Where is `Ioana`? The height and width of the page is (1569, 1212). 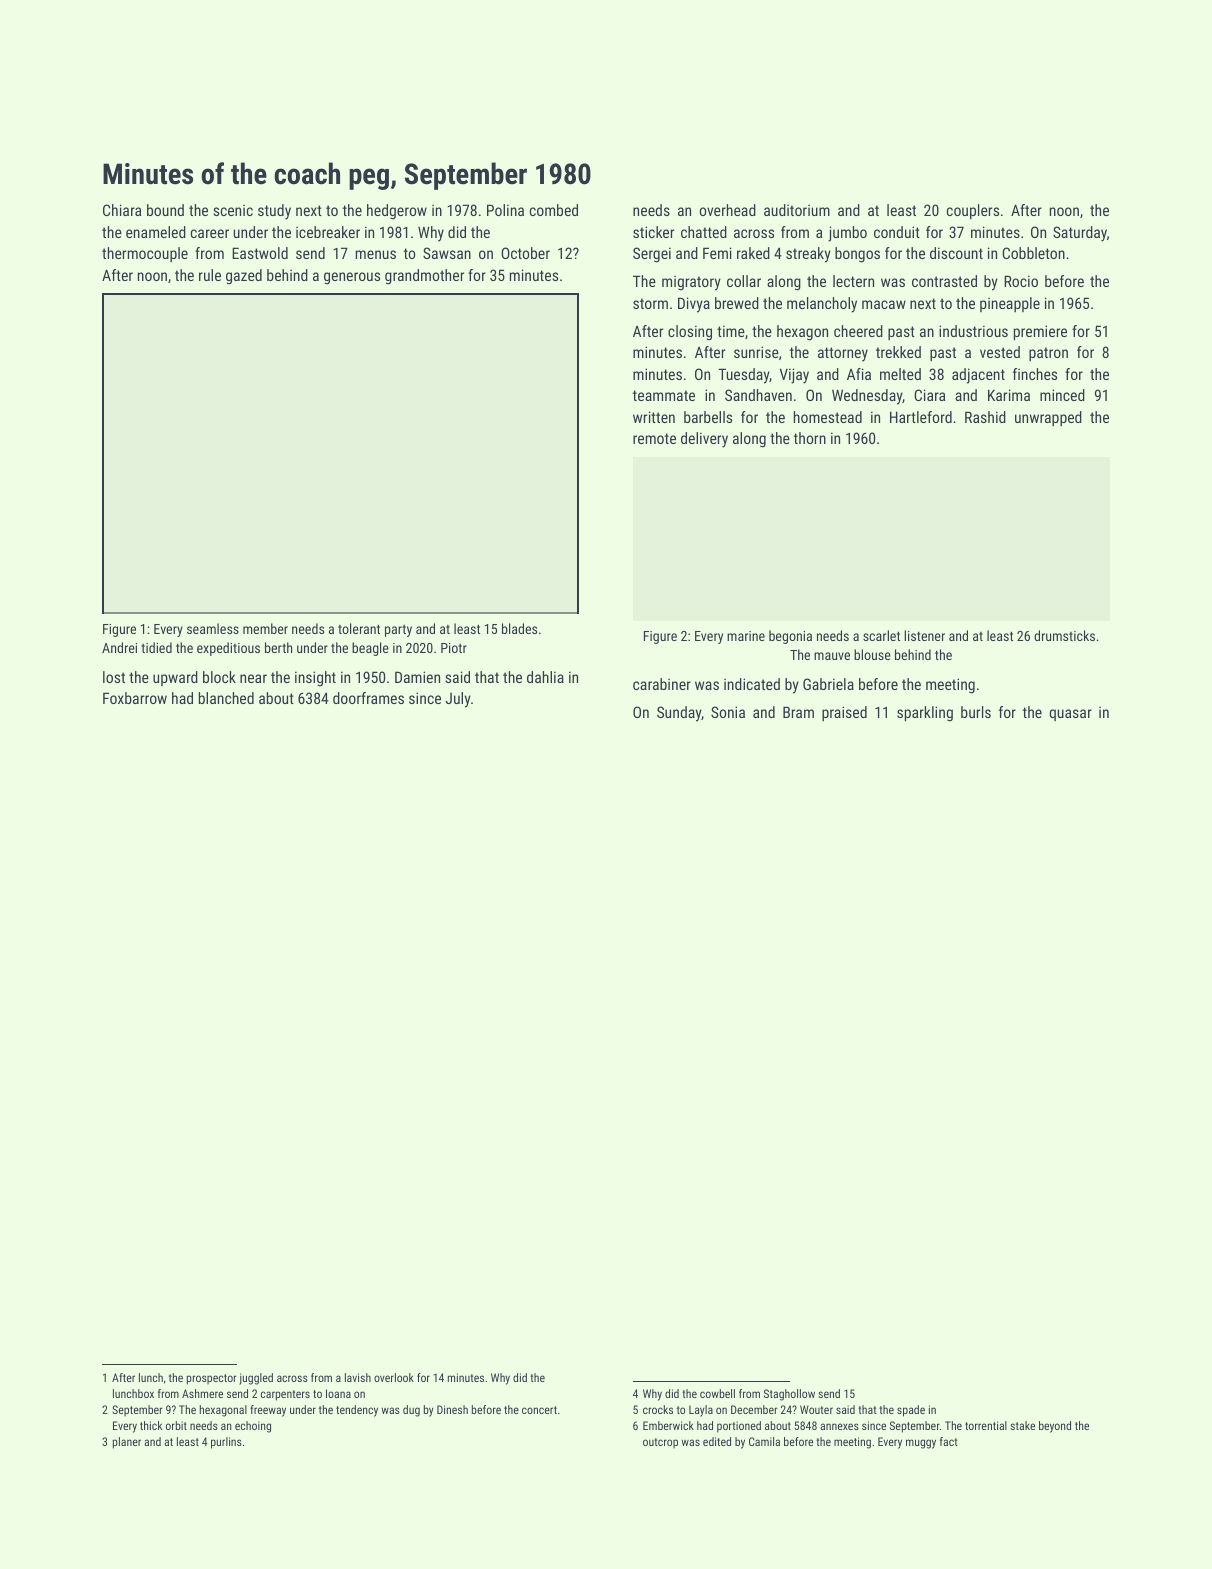
Ioana is located at coordinates (338, 1393).
